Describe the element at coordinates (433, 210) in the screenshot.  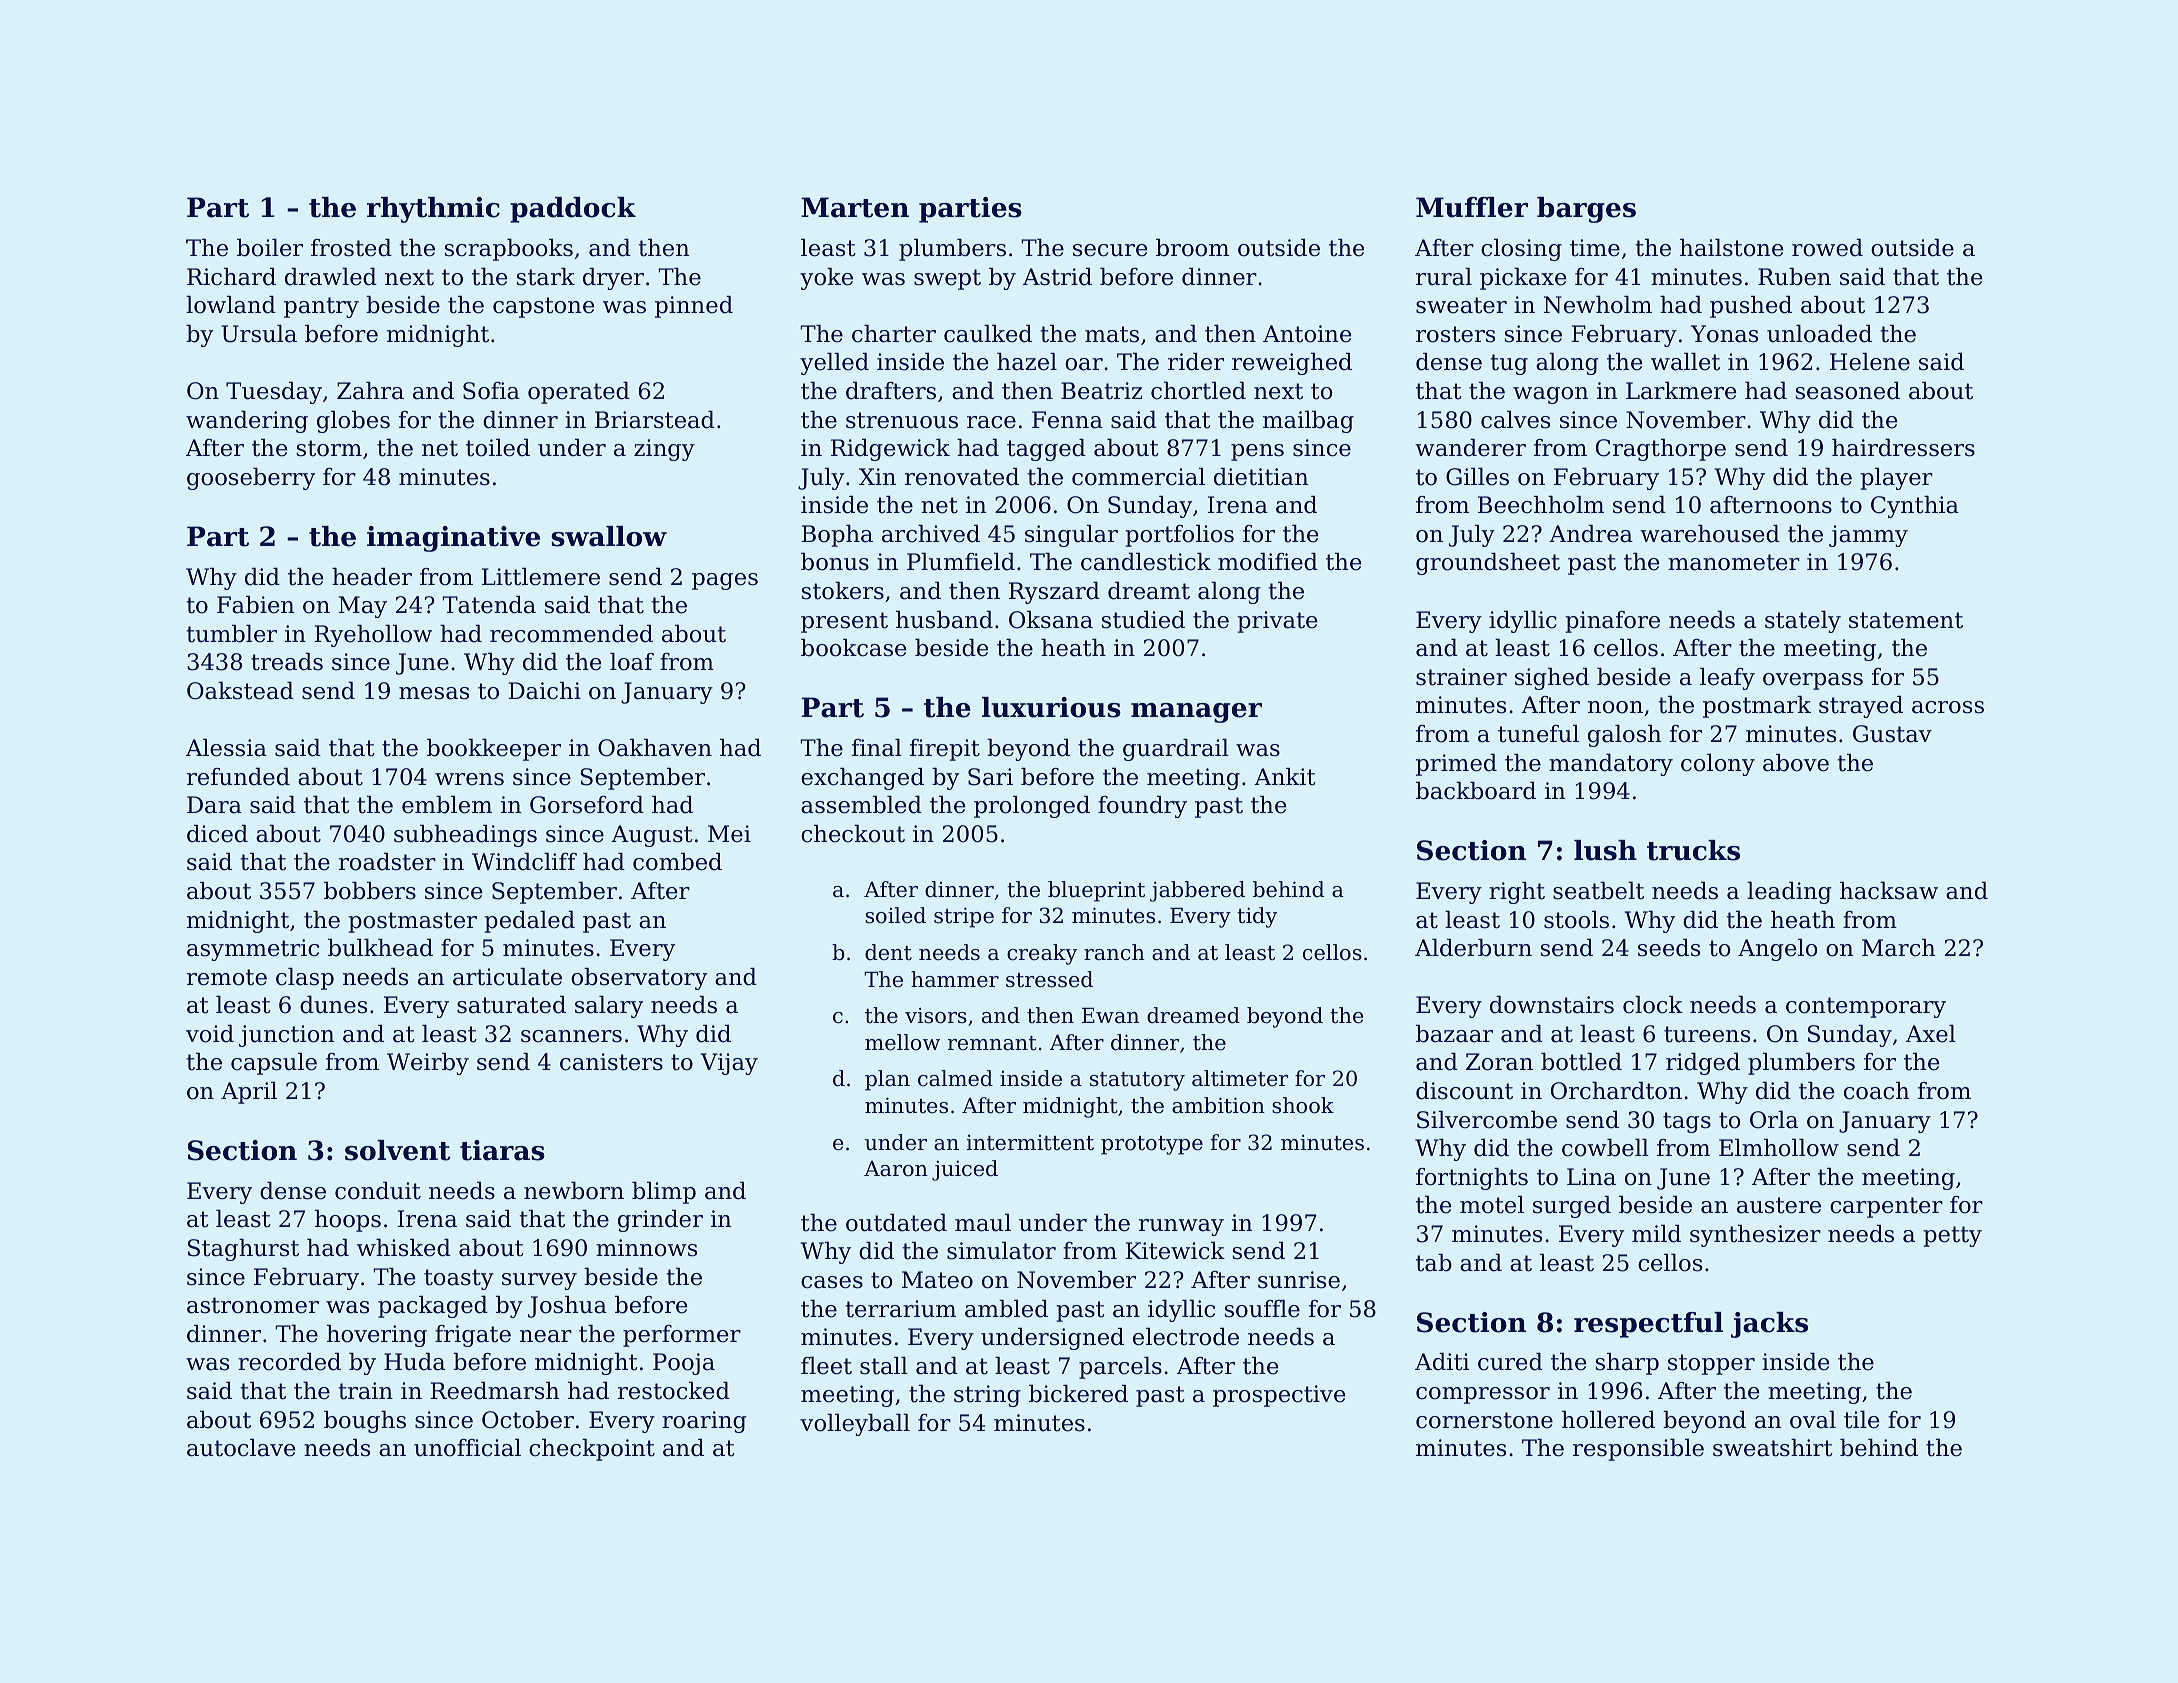
I see `rhythmic` at that location.
